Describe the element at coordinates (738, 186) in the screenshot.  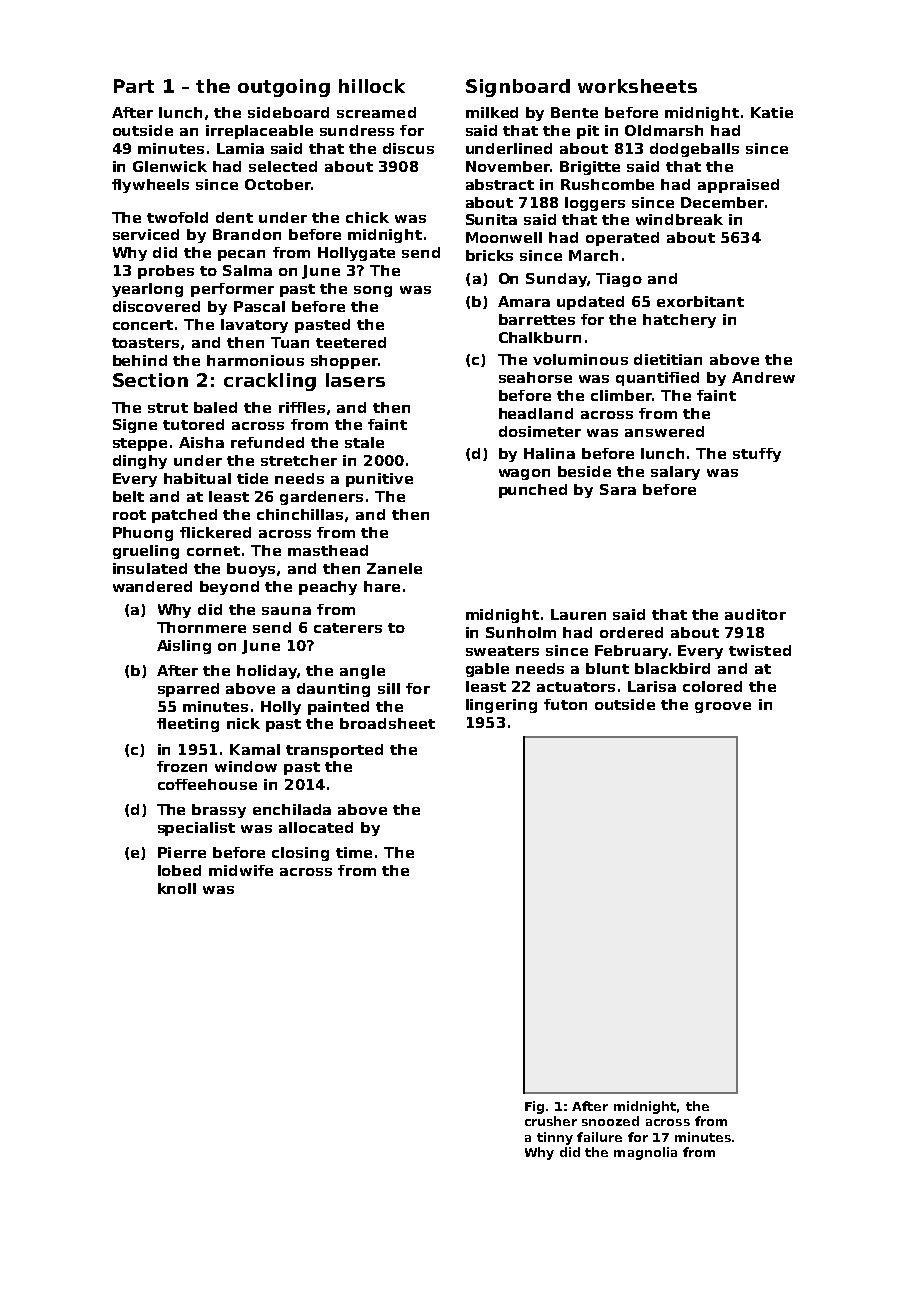
I see `appraised` at that location.
